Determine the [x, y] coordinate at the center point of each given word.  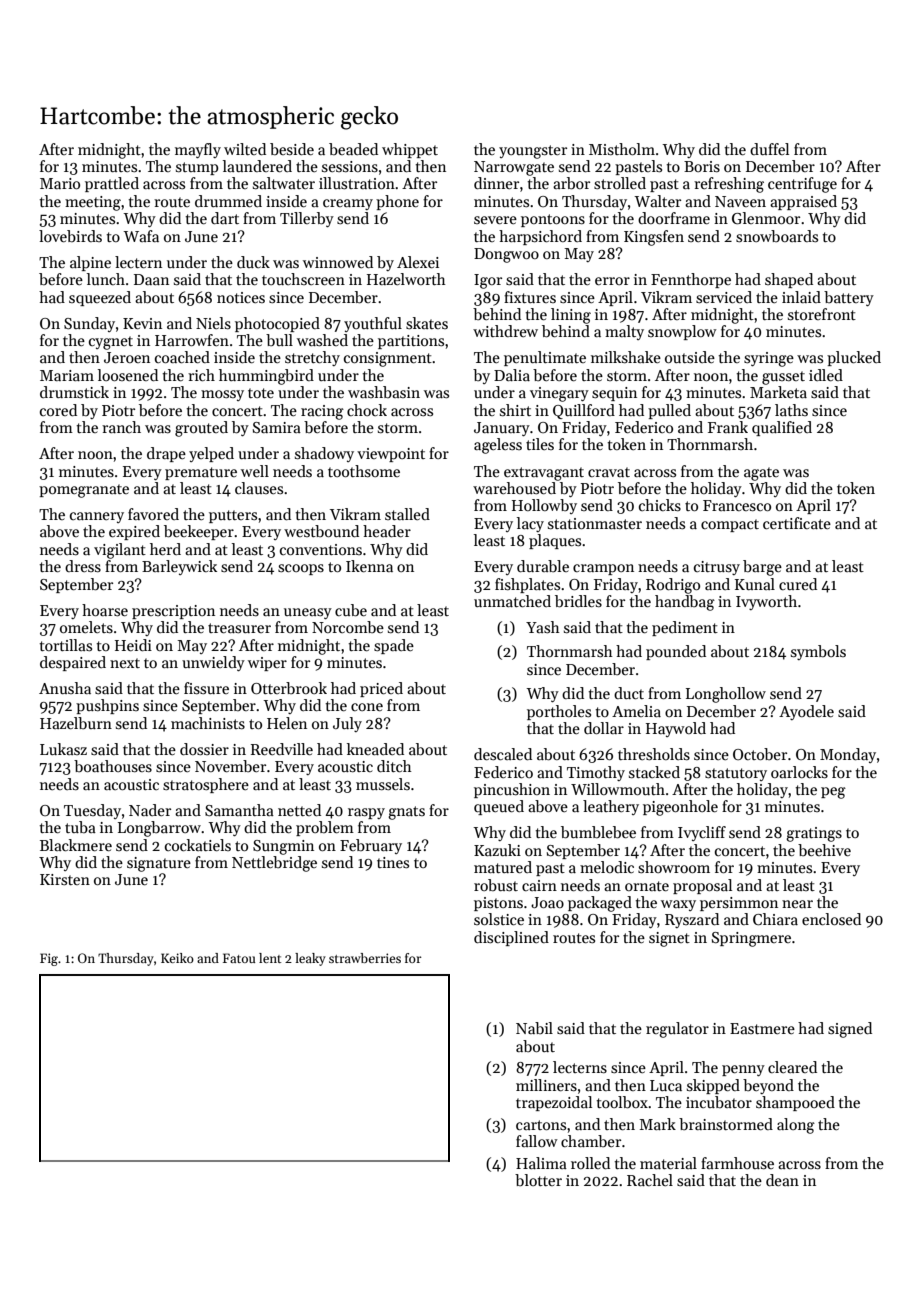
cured [798, 584]
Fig [49, 959]
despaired [73, 663]
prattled [112, 184]
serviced [724, 297]
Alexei [418, 262]
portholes [559, 712]
